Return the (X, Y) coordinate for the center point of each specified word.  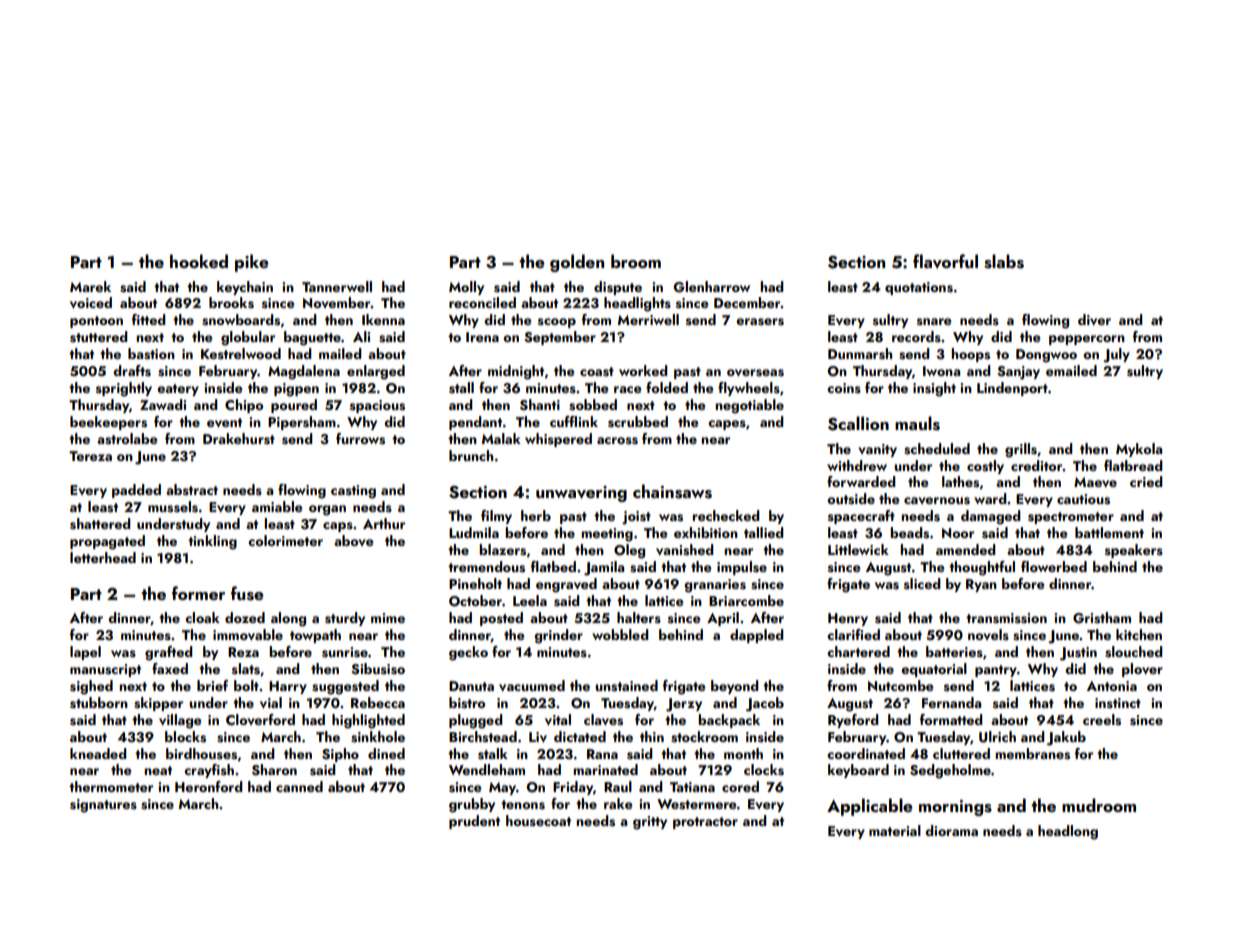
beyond (734, 687)
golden (577, 263)
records (916, 337)
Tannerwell (337, 286)
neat (158, 770)
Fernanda (951, 702)
